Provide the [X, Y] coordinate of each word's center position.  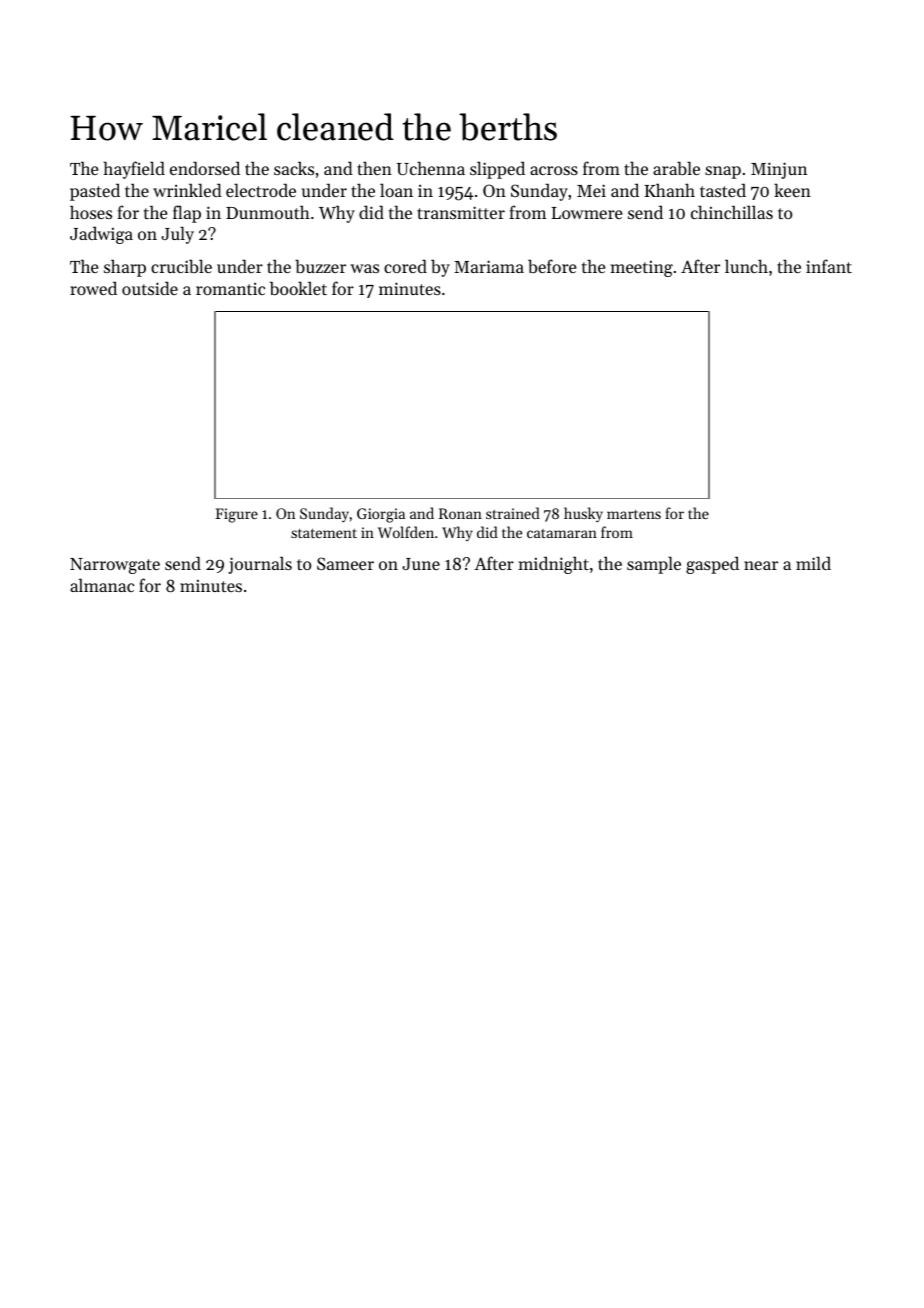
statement [324, 533]
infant [829, 266]
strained [513, 513]
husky [583, 514]
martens [634, 514]
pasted [95, 192]
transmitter [461, 212]
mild [813, 563]
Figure [236, 515]
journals [260, 565]
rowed [93, 288]
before [552, 266]
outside [150, 288]
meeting [642, 269]
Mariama [489, 266]
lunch [746, 266]
